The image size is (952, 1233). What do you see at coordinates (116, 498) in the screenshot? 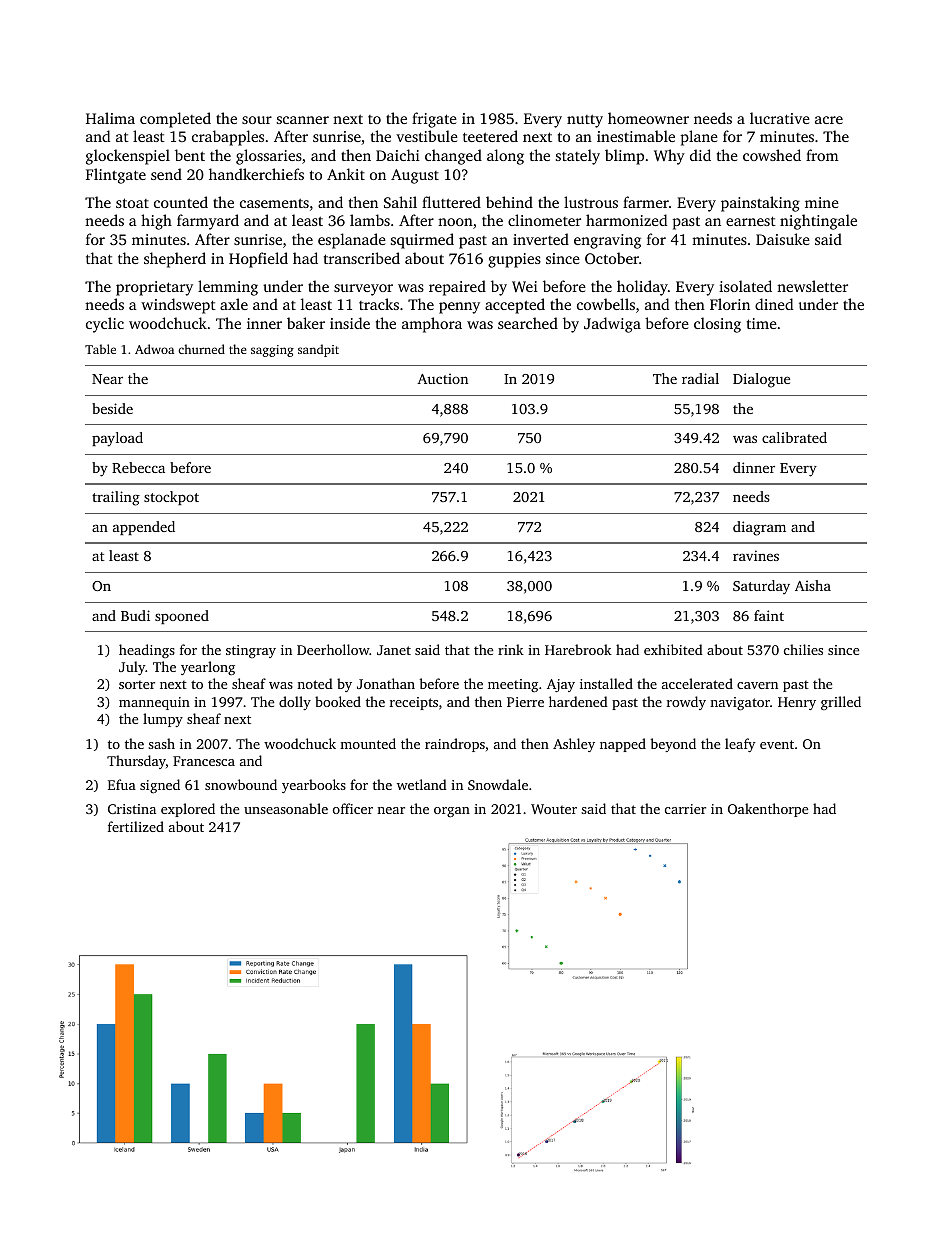
I see `trailing` at bounding box center [116, 498].
